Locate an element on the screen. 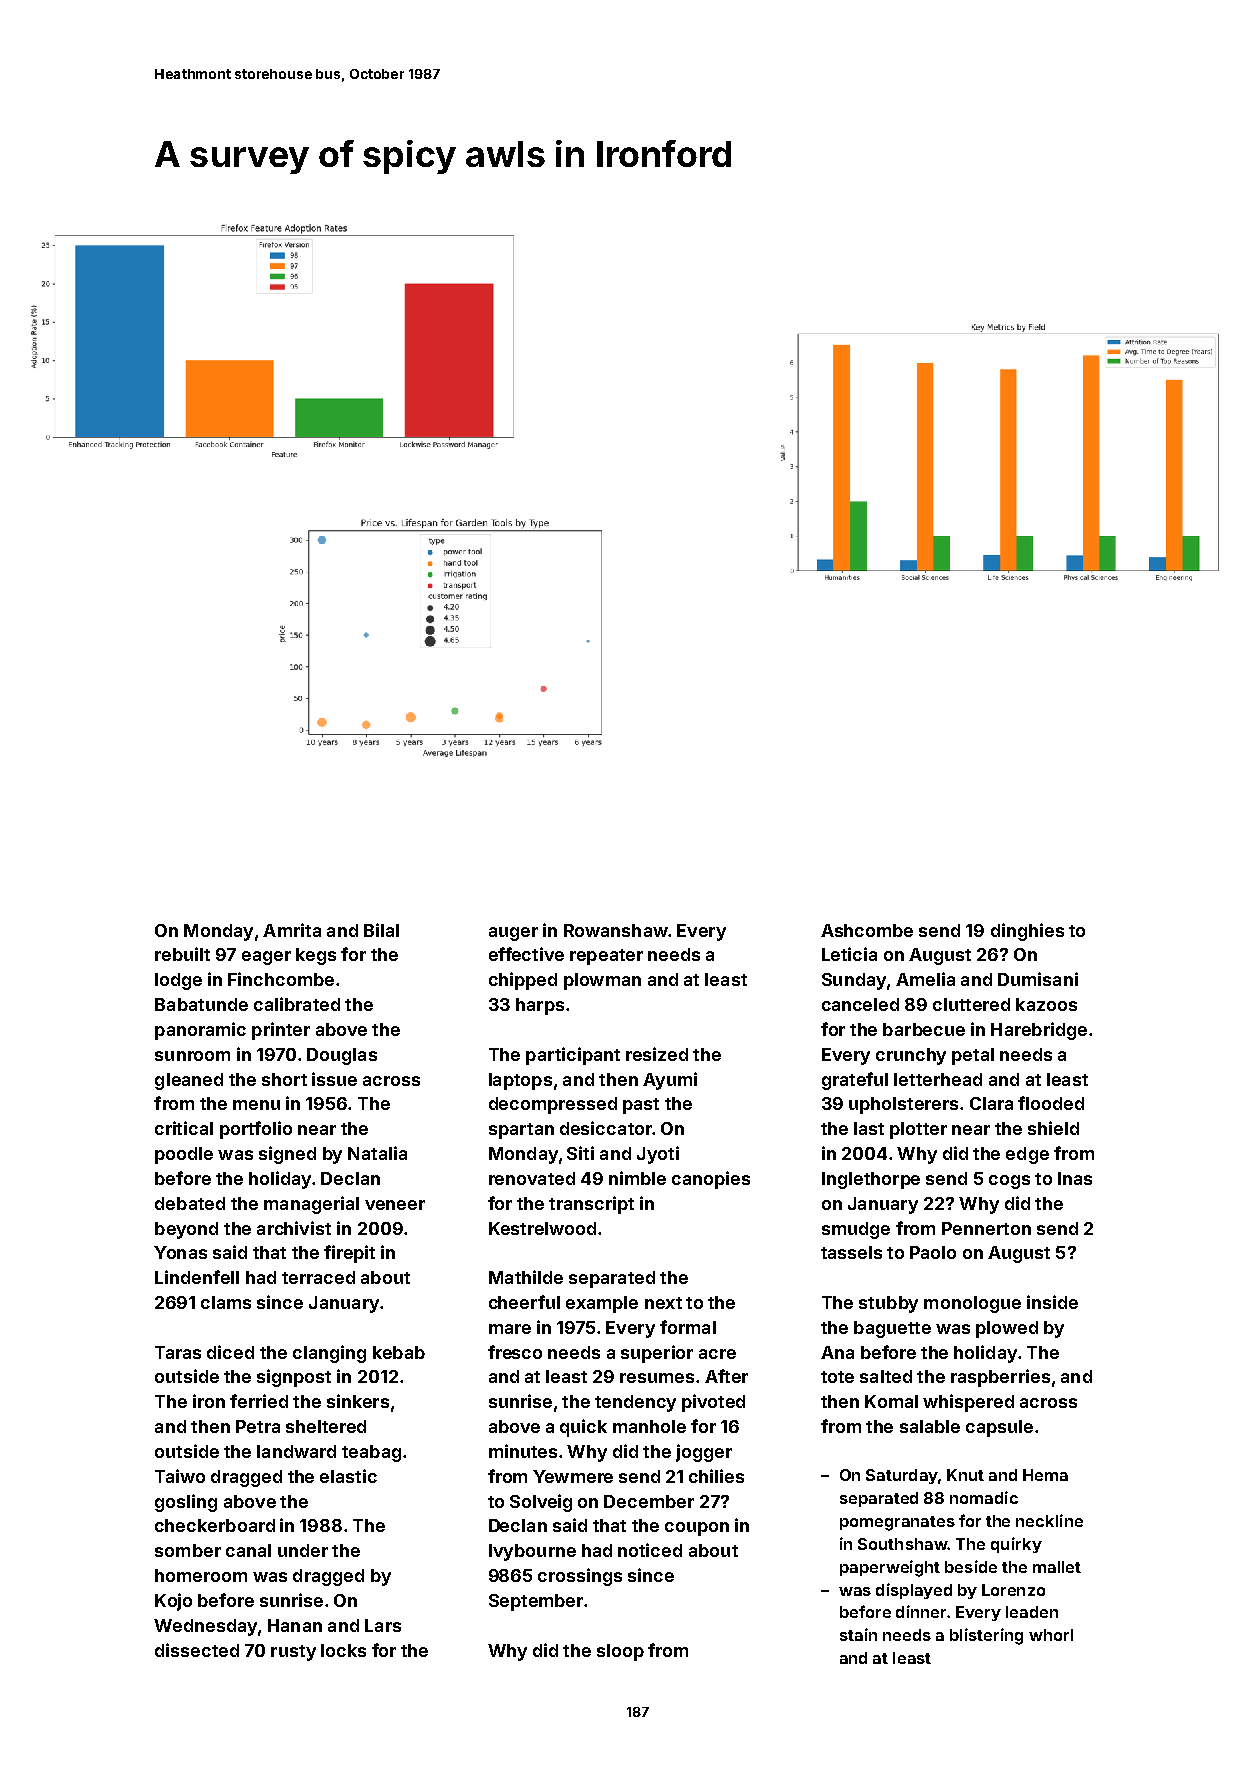  pomegranates is located at coordinates (897, 1523).
